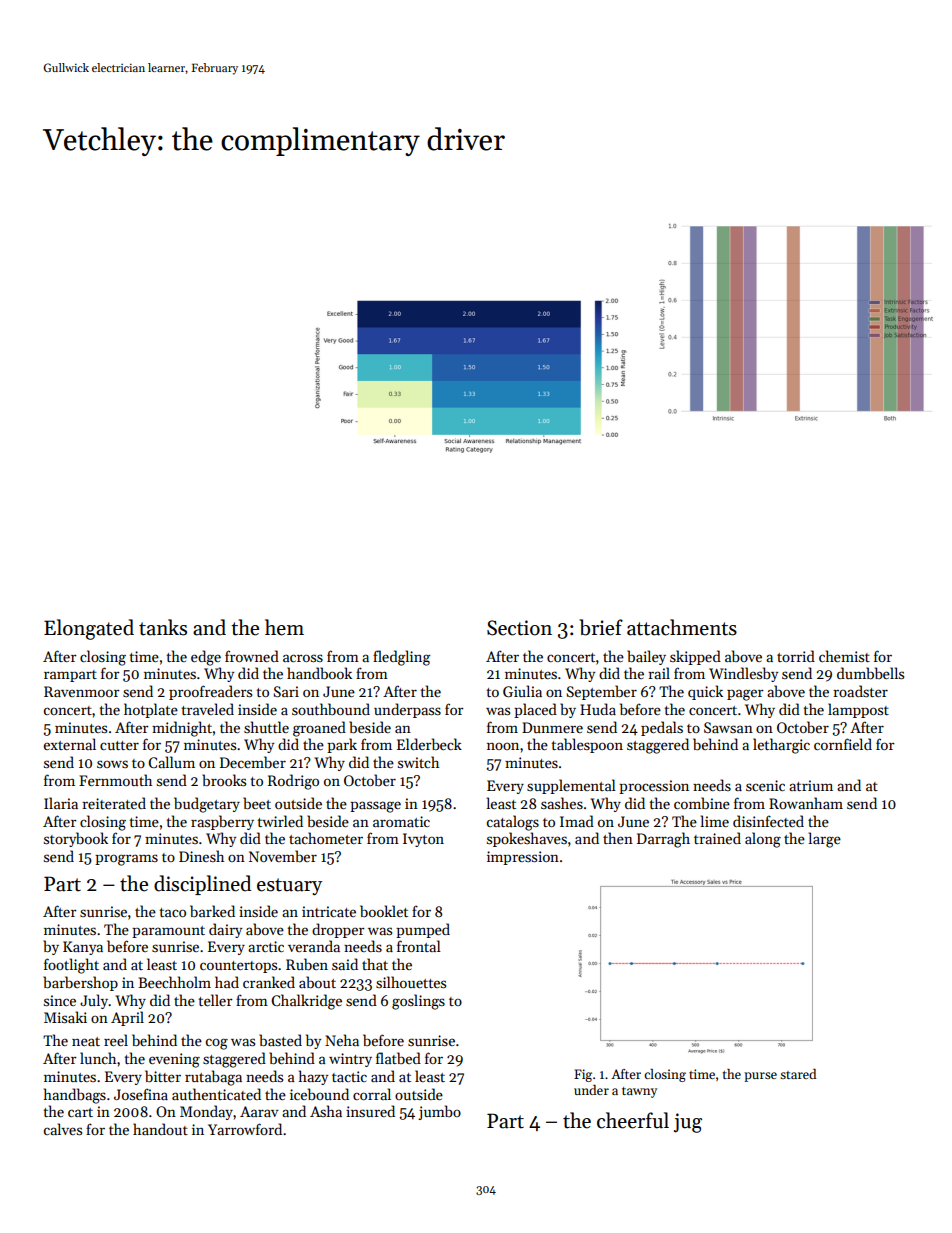 The width and height of the document is (952, 1233). I want to click on pumped, so click(423, 930).
